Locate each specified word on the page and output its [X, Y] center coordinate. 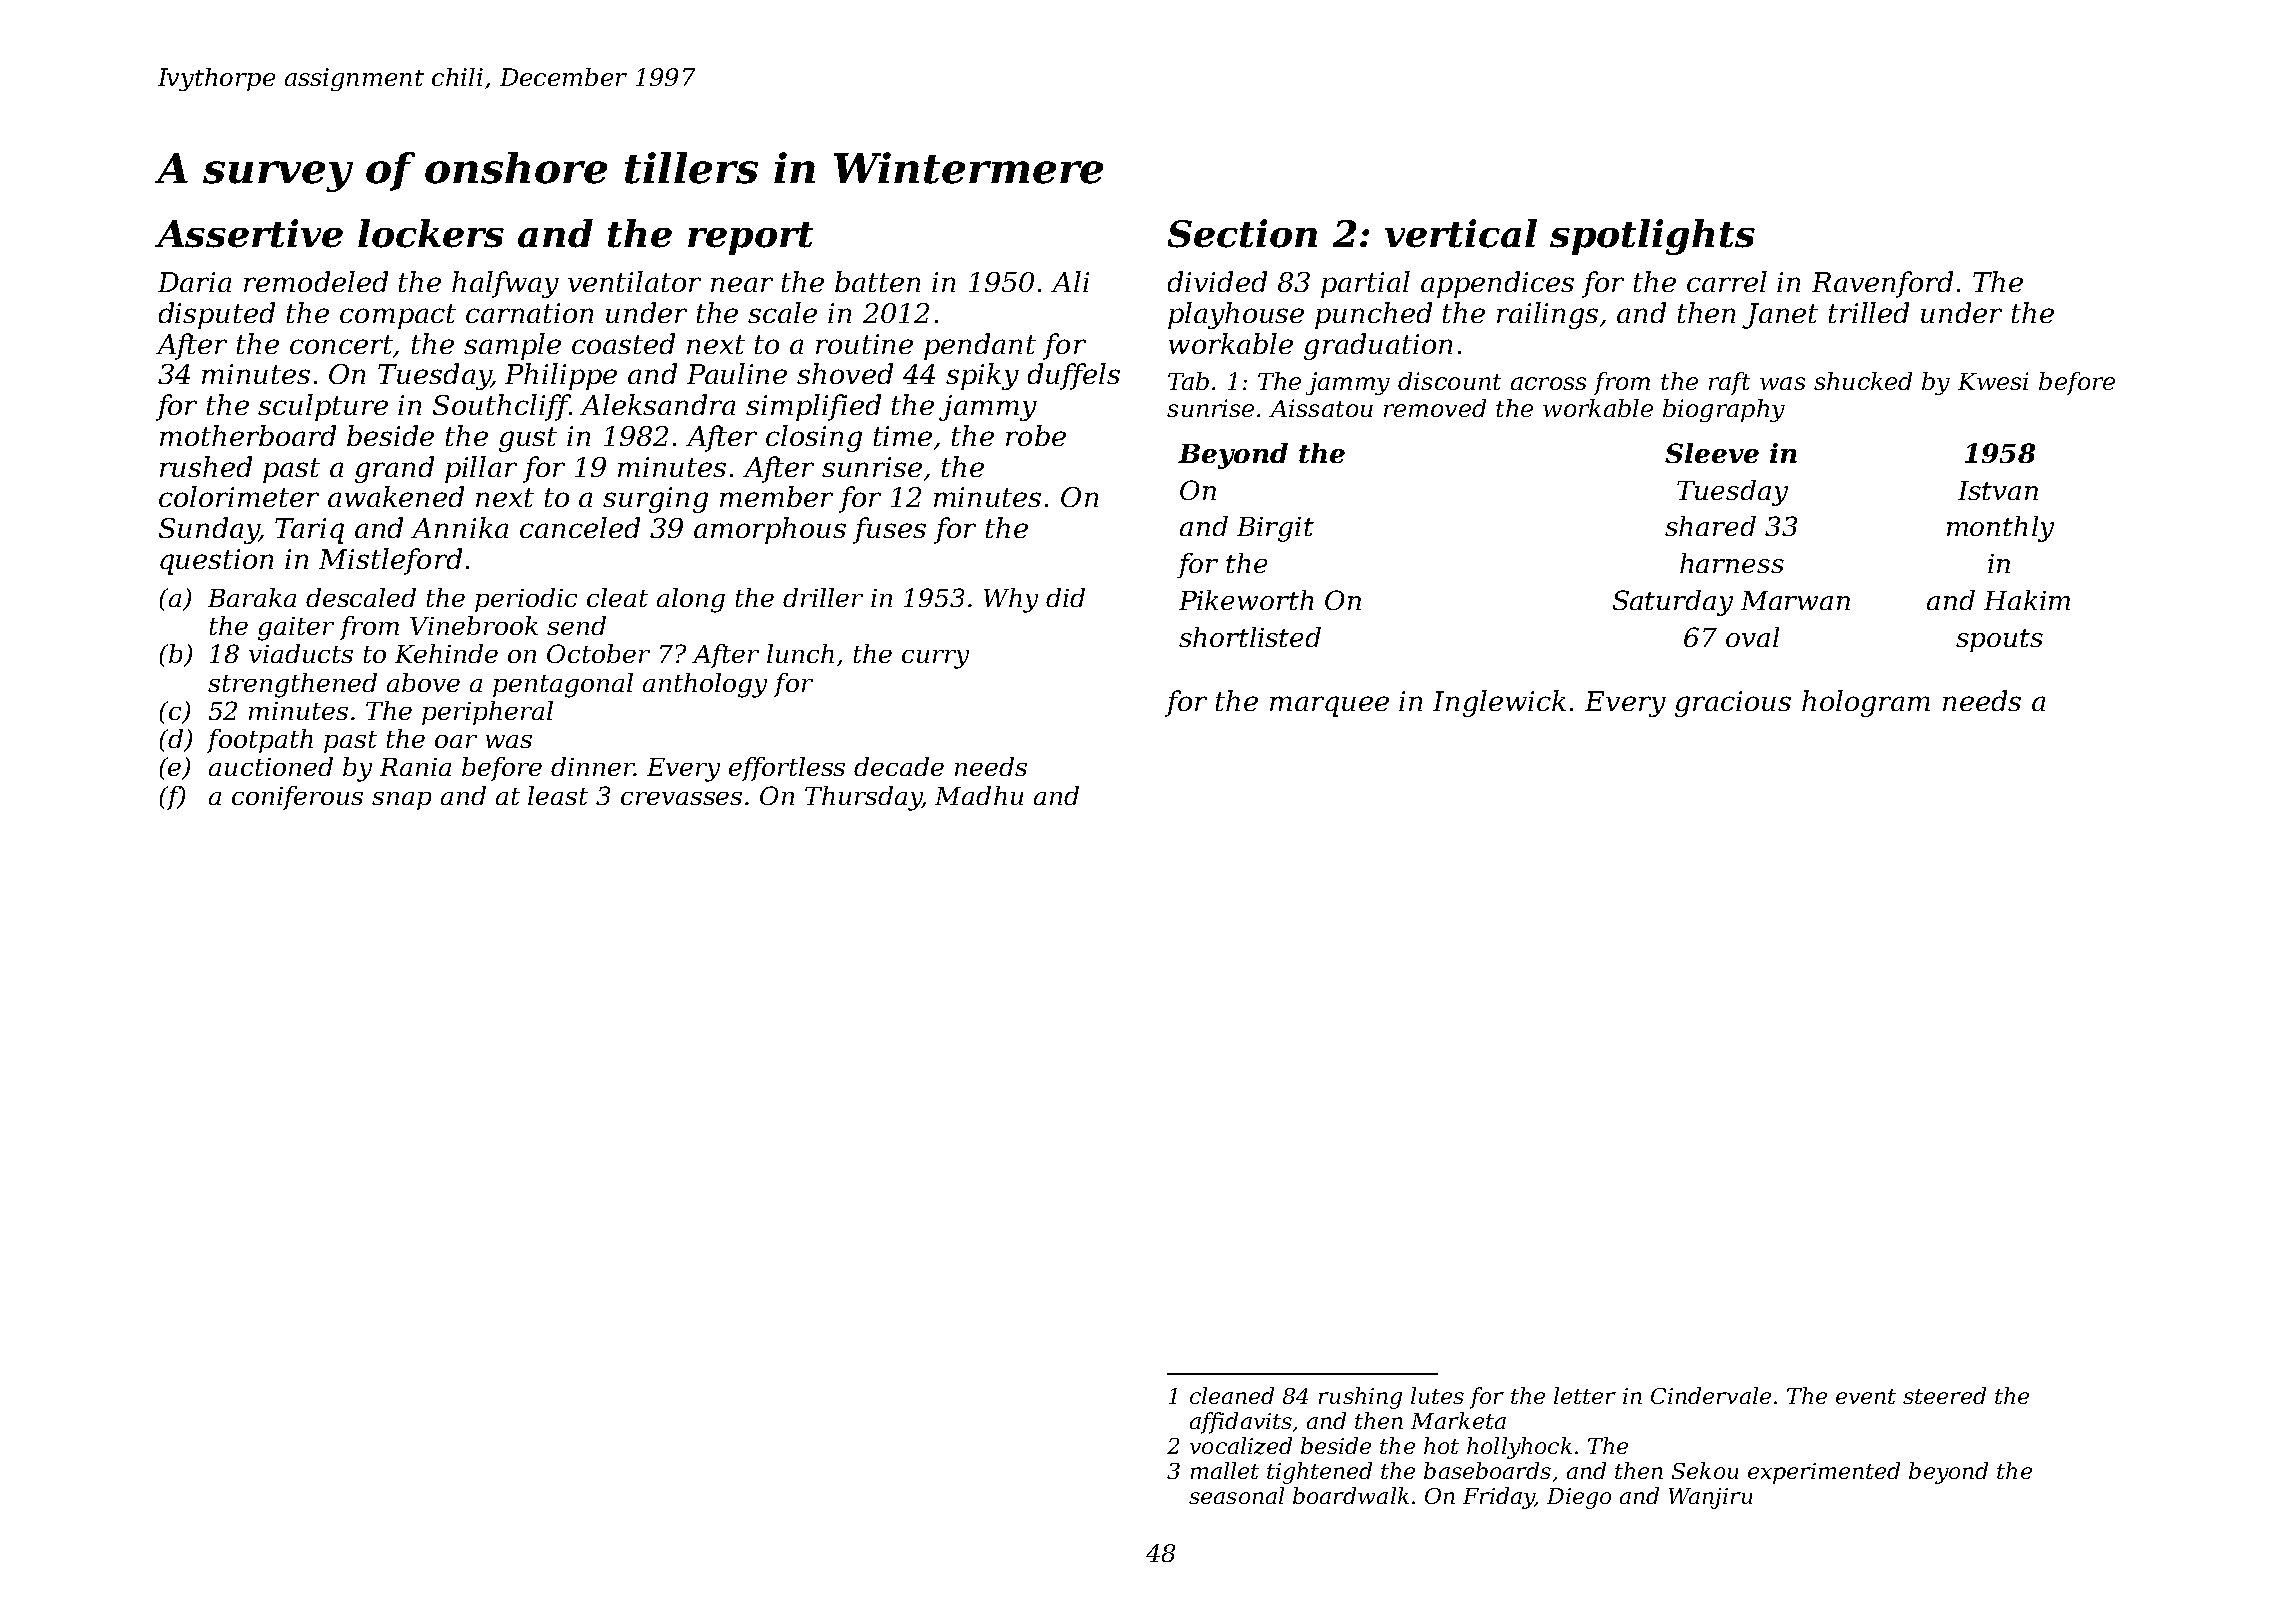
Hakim [2027, 600]
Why [1011, 600]
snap [401, 801]
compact [398, 316]
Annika [459, 527]
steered [1944, 1395]
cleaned [1232, 1395]
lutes [1437, 1395]
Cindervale [1711, 1395]
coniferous [297, 798]
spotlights [1652, 237]
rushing [1360, 1398]
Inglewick [1499, 703]
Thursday [863, 798]
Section [1242, 233]
